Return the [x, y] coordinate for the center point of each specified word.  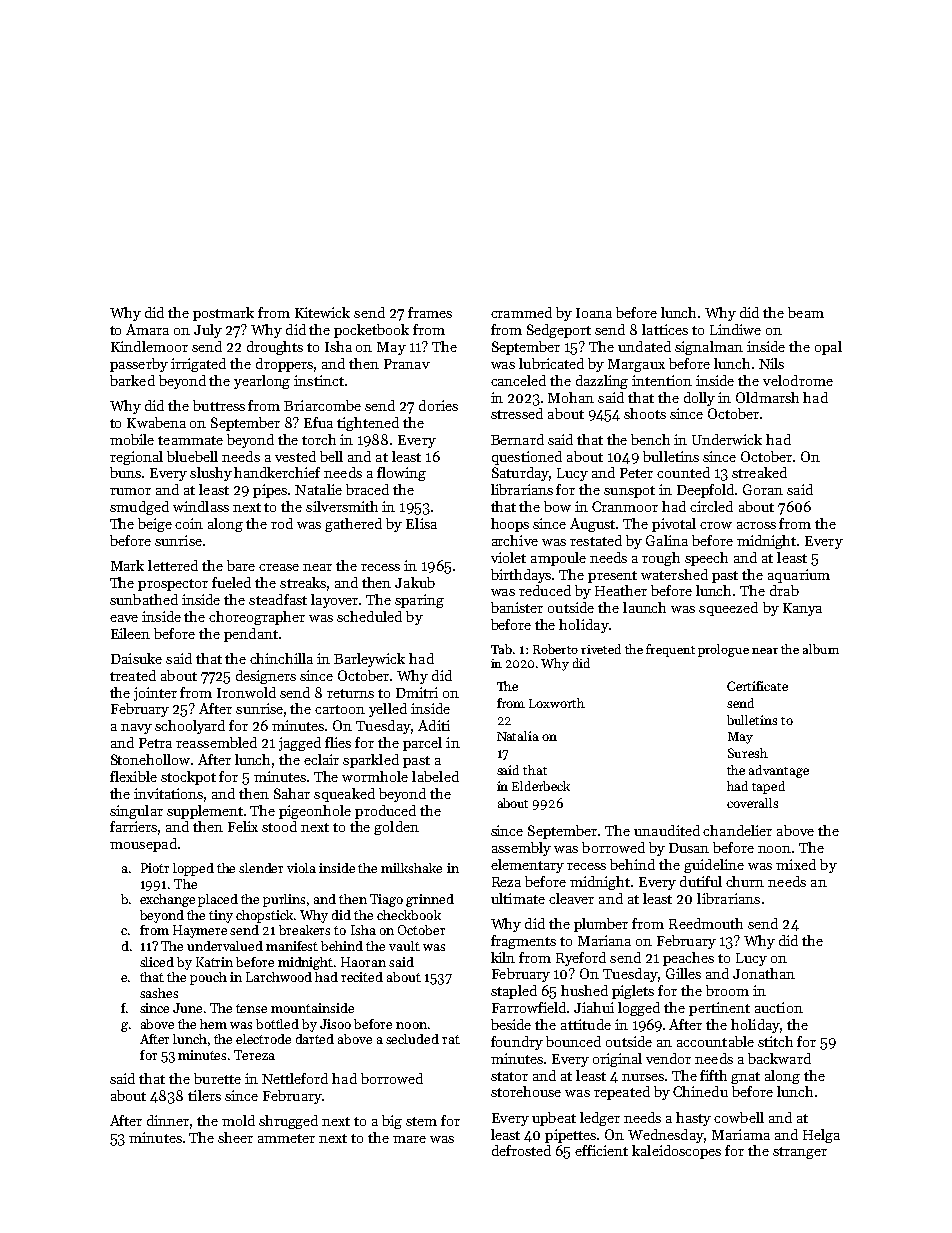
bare [241, 565]
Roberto [555, 649]
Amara [147, 329]
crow [716, 525]
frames [430, 312]
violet [508, 557]
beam [806, 312]
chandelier [737, 830]
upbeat [554, 1119]
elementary [527, 866]
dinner [168, 1120]
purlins [284, 900]
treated [133, 675]
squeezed [728, 609]
